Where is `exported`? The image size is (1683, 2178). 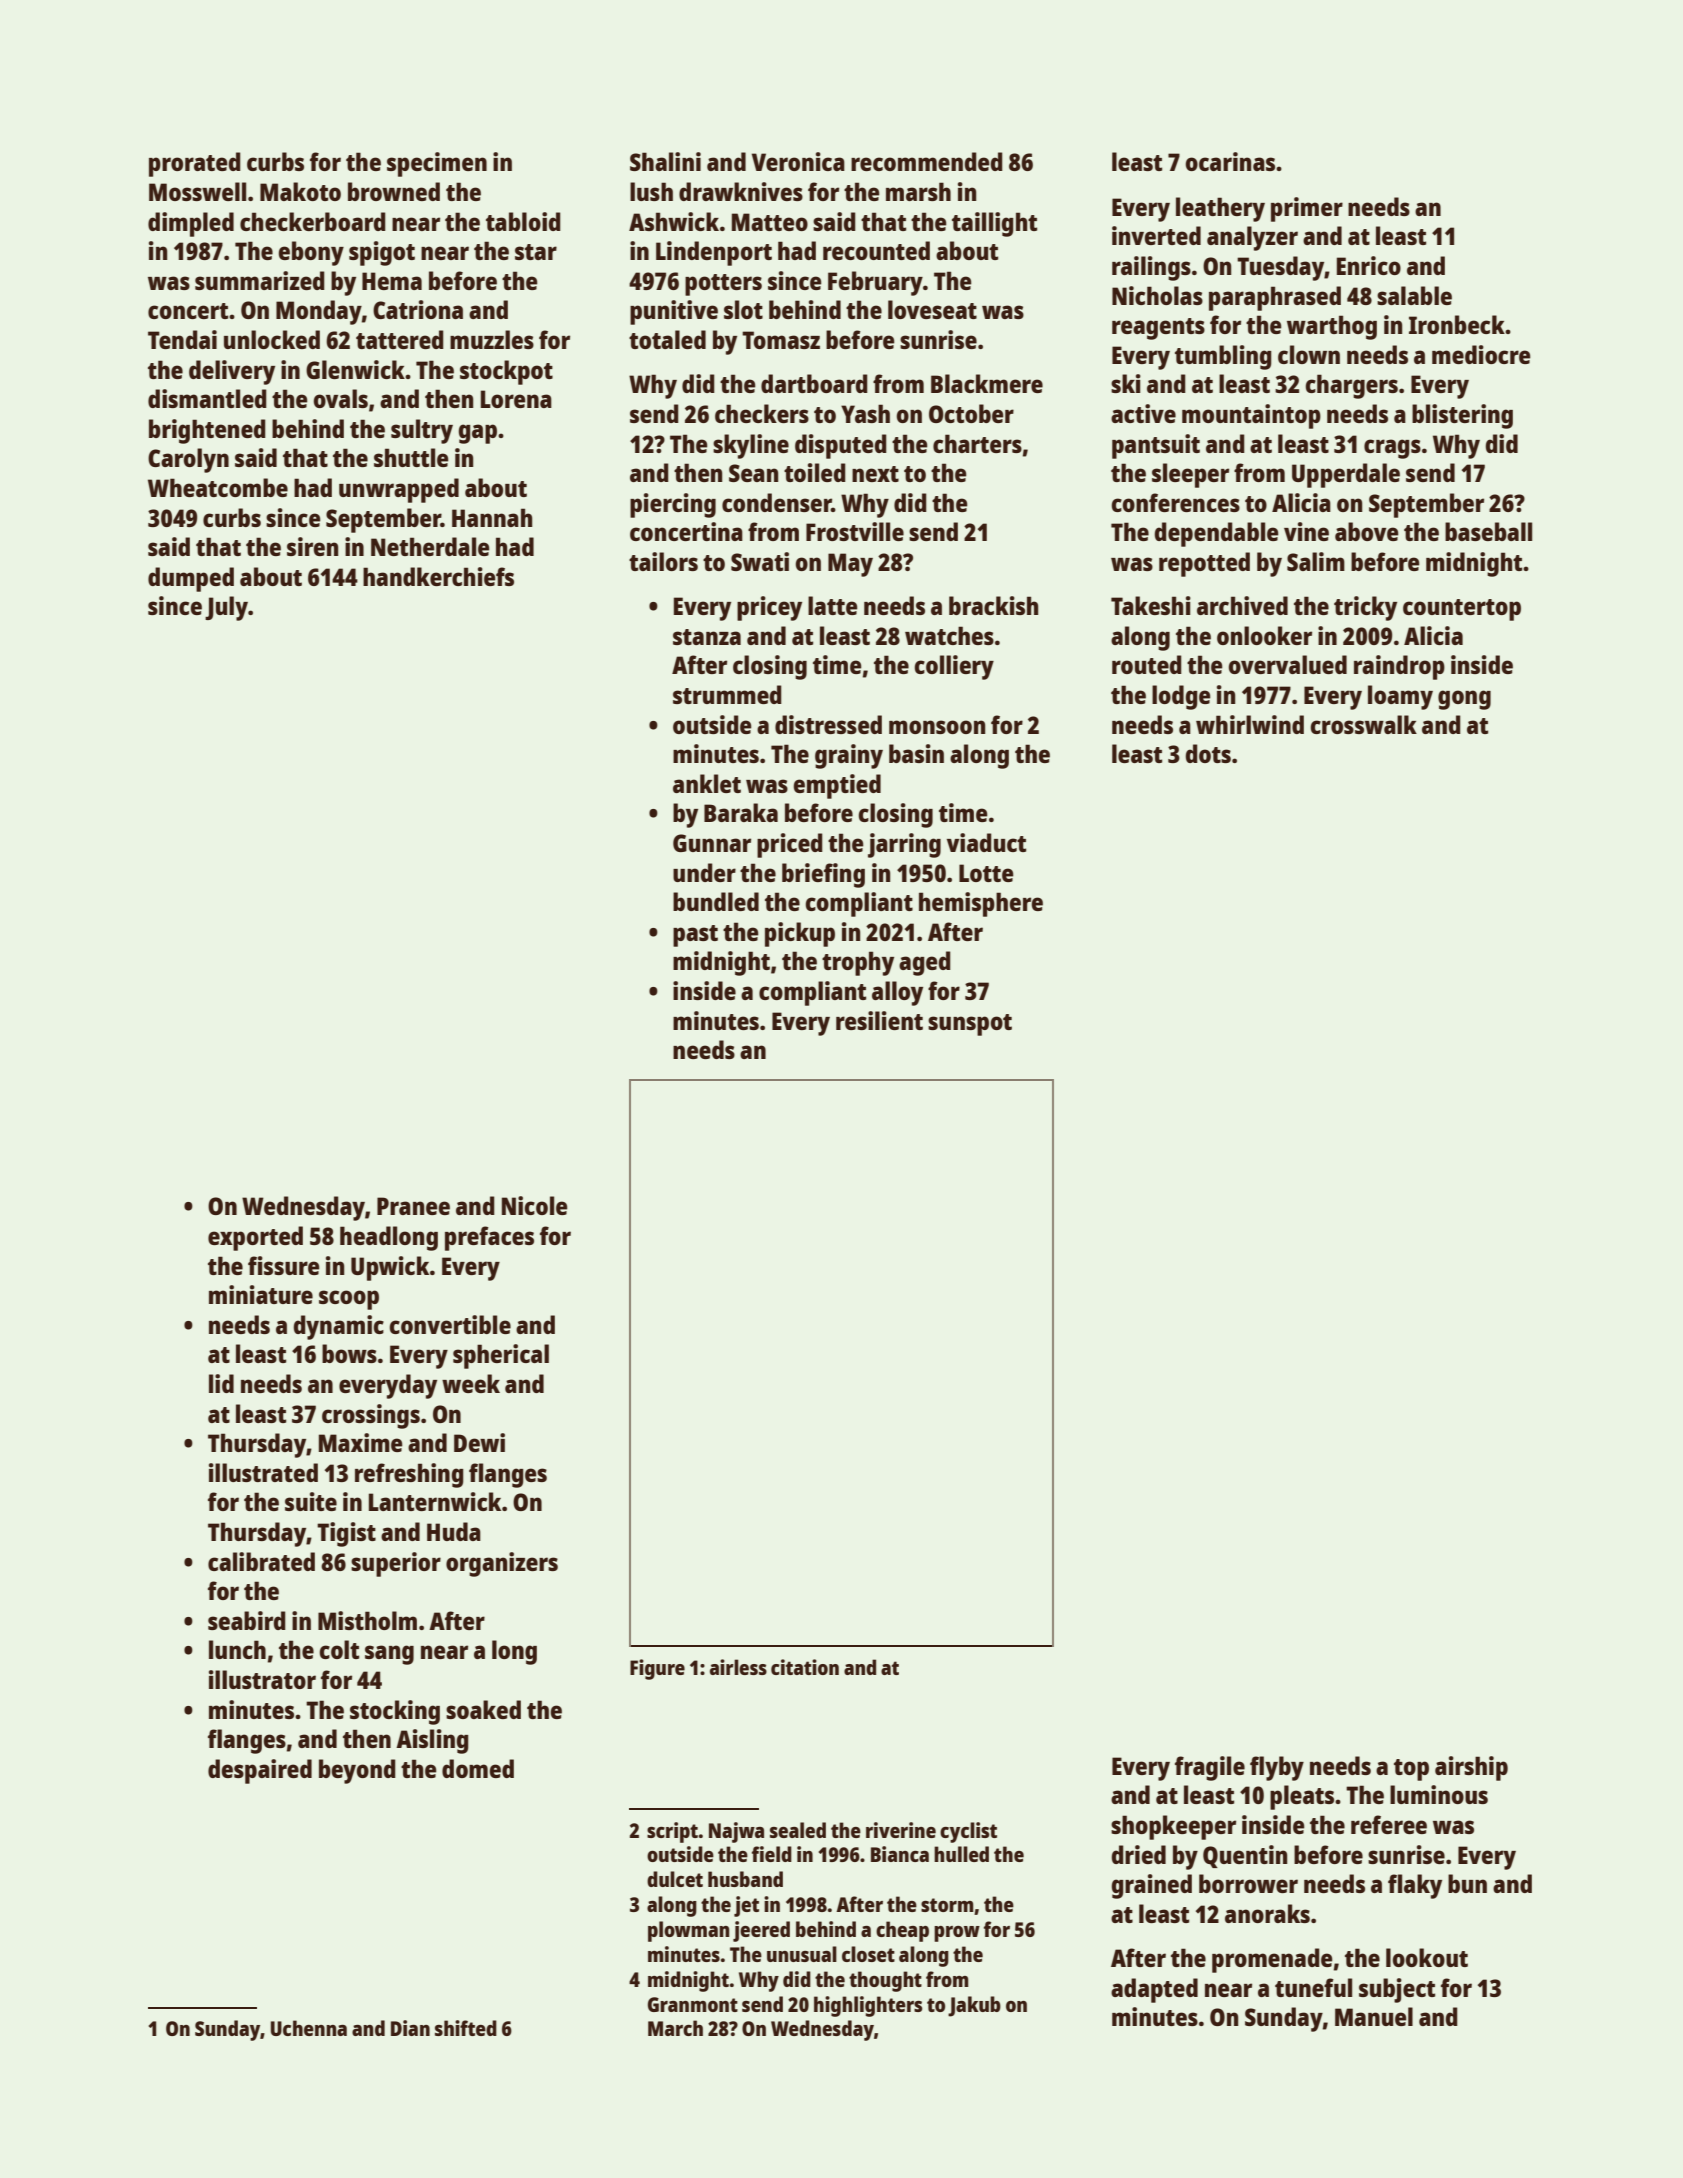
exported is located at coordinates (255, 1238).
